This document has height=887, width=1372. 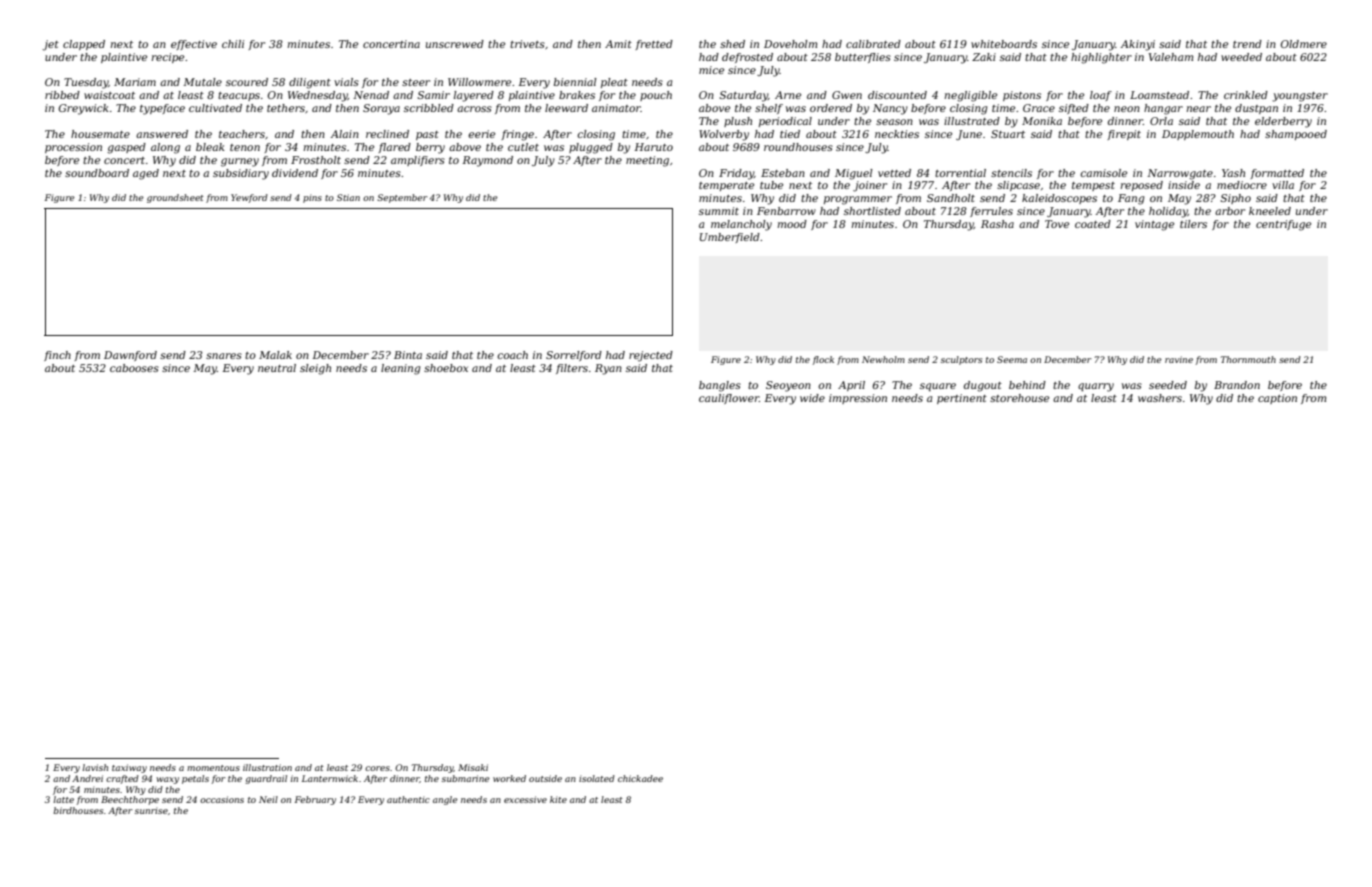 I want to click on coated, so click(x=1093, y=224).
